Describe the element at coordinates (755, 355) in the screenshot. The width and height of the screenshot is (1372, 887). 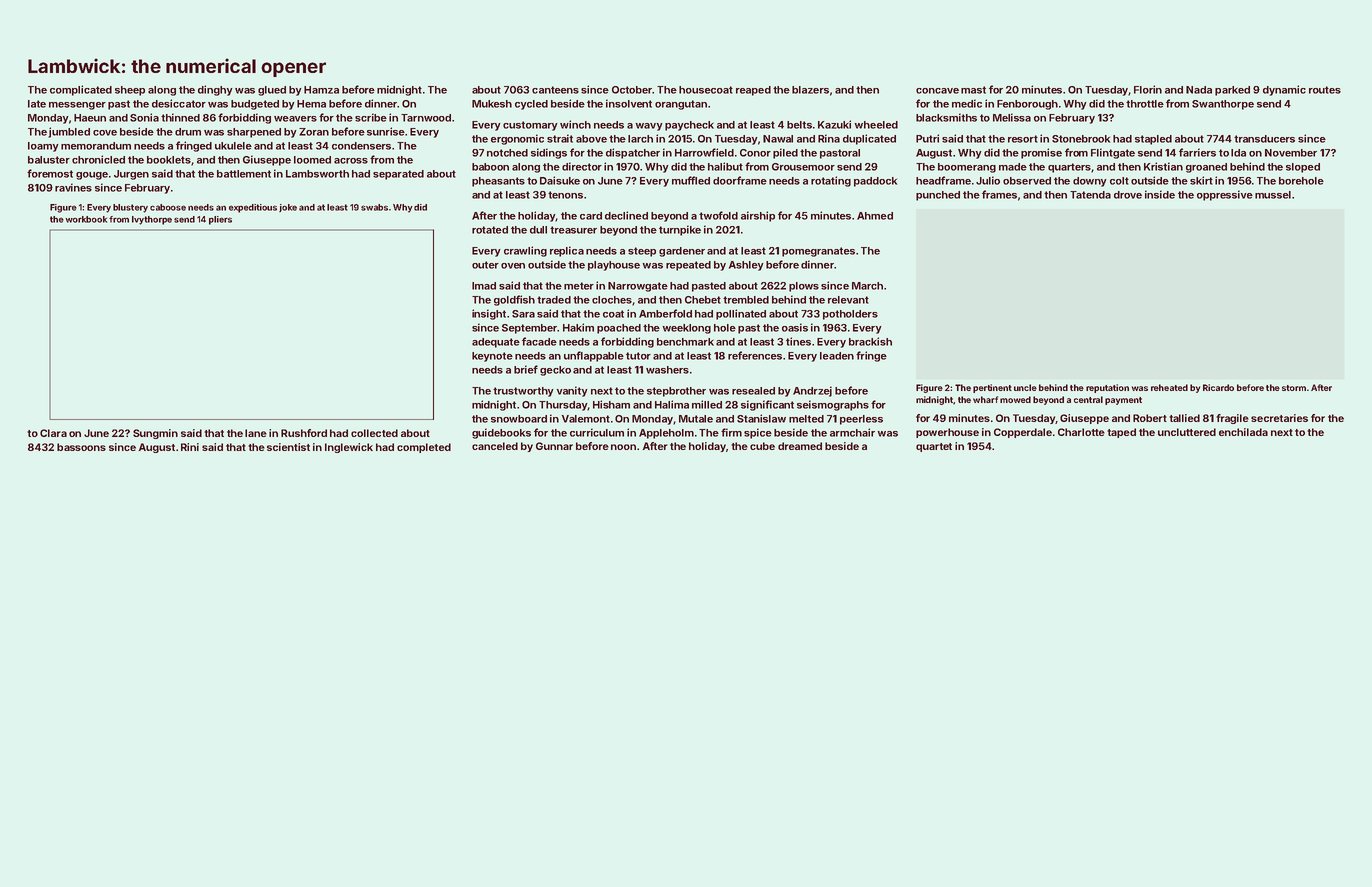
I see `references` at that location.
